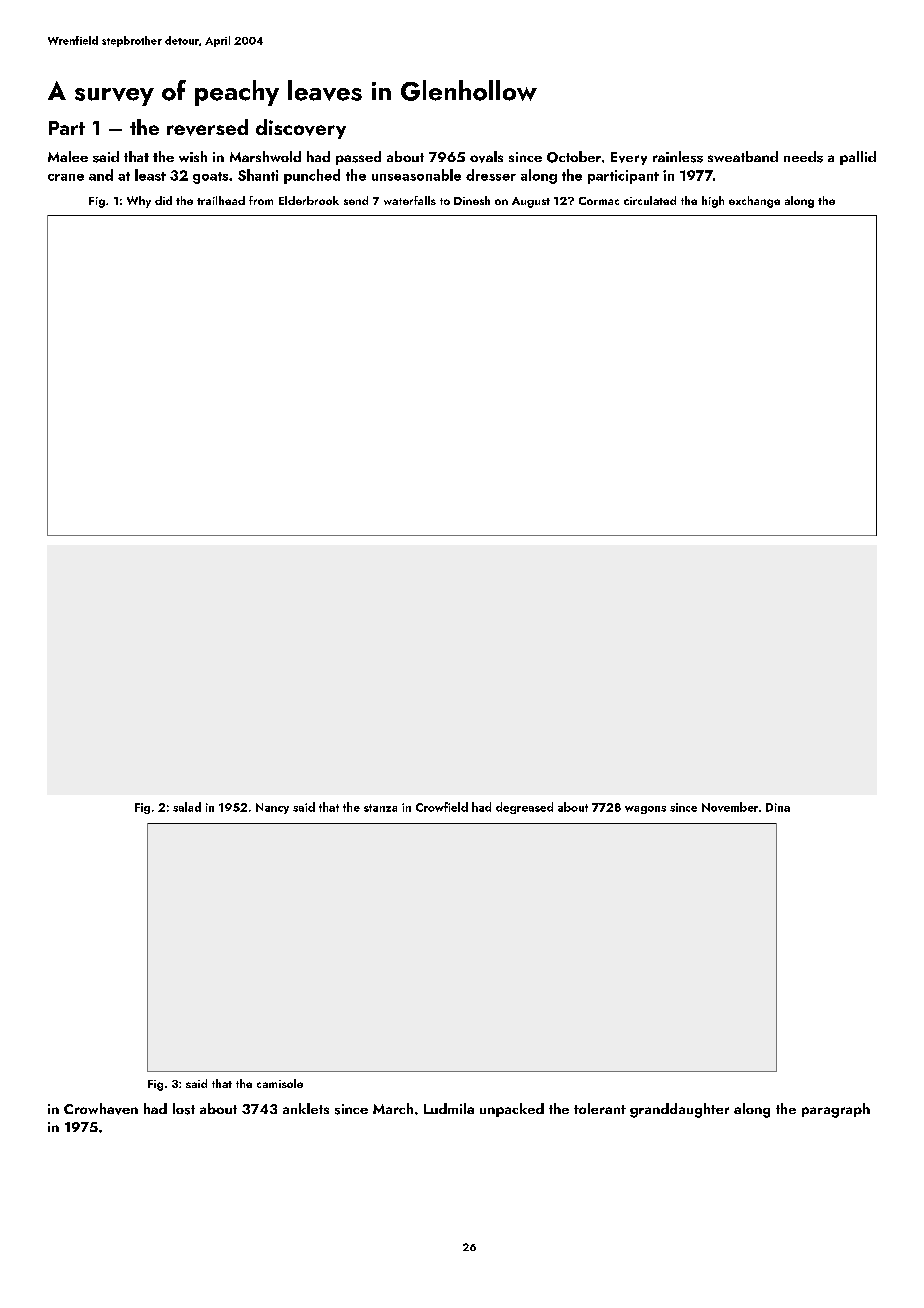 This page has height=1308, width=924. I want to click on November, so click(730, 807).
